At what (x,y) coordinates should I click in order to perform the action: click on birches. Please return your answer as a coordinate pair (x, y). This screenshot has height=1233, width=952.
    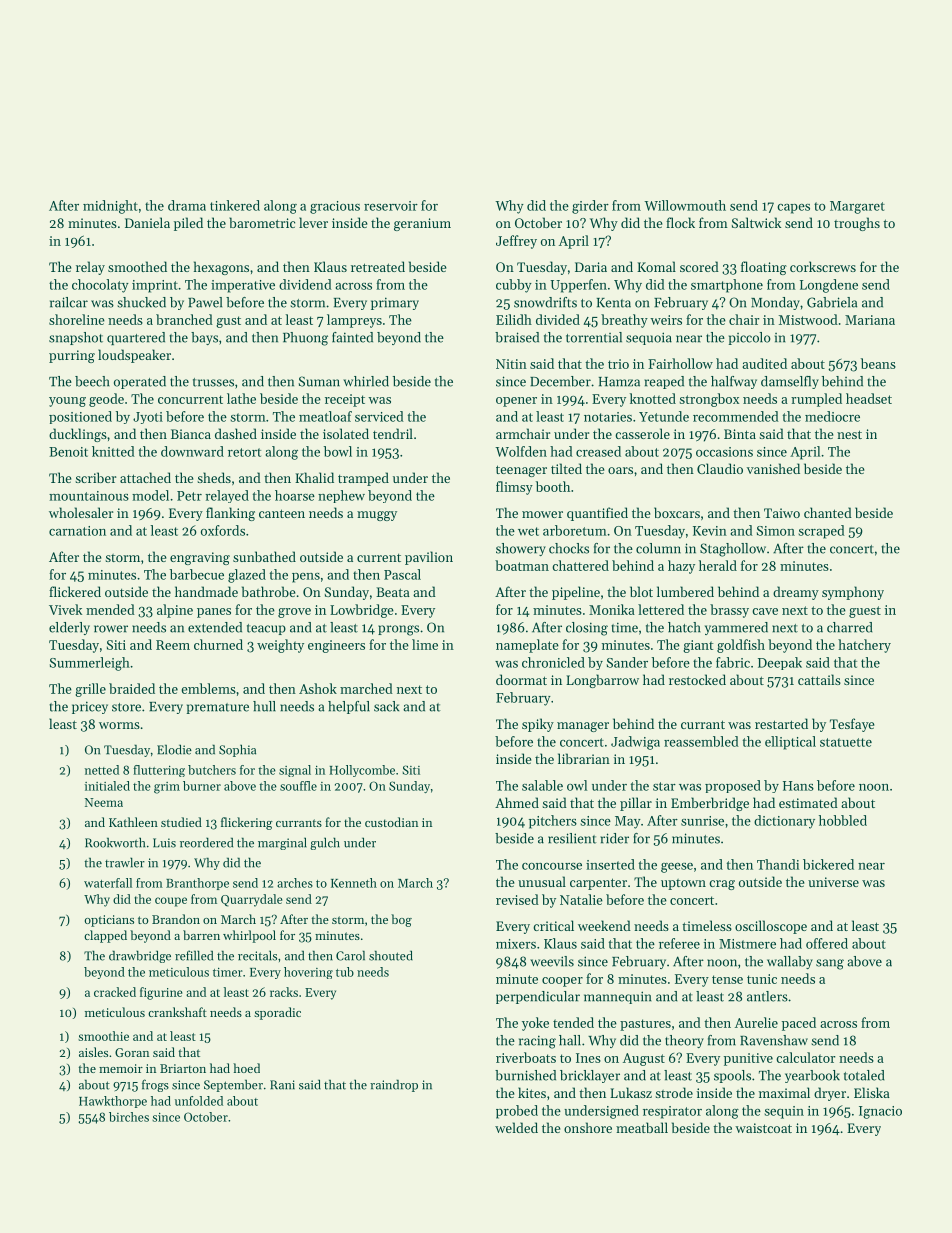
    Looking at the image, I should click on (129, 1117).
